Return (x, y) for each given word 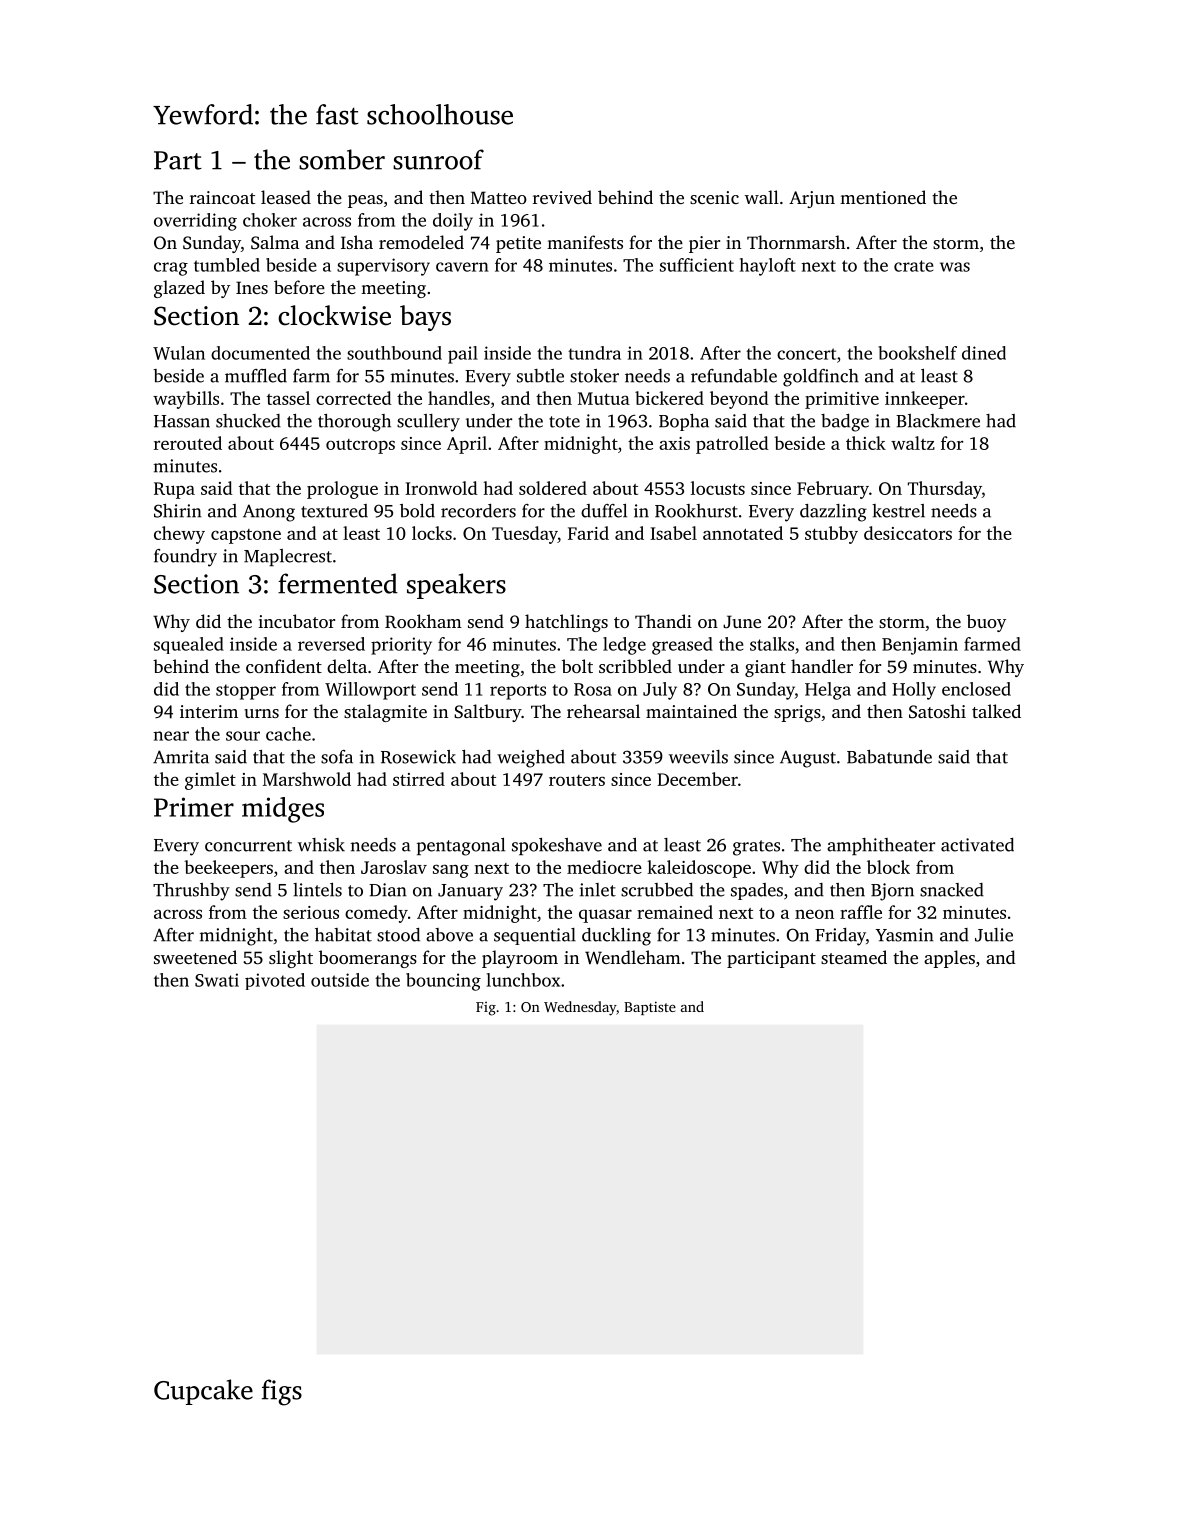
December (697, 779)
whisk (321, 845)
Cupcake (203, 1392)
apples (949, 959)
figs (282, 1392)
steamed (854, 957)
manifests (585, 242)
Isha (357, 242)
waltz (913, 443)
